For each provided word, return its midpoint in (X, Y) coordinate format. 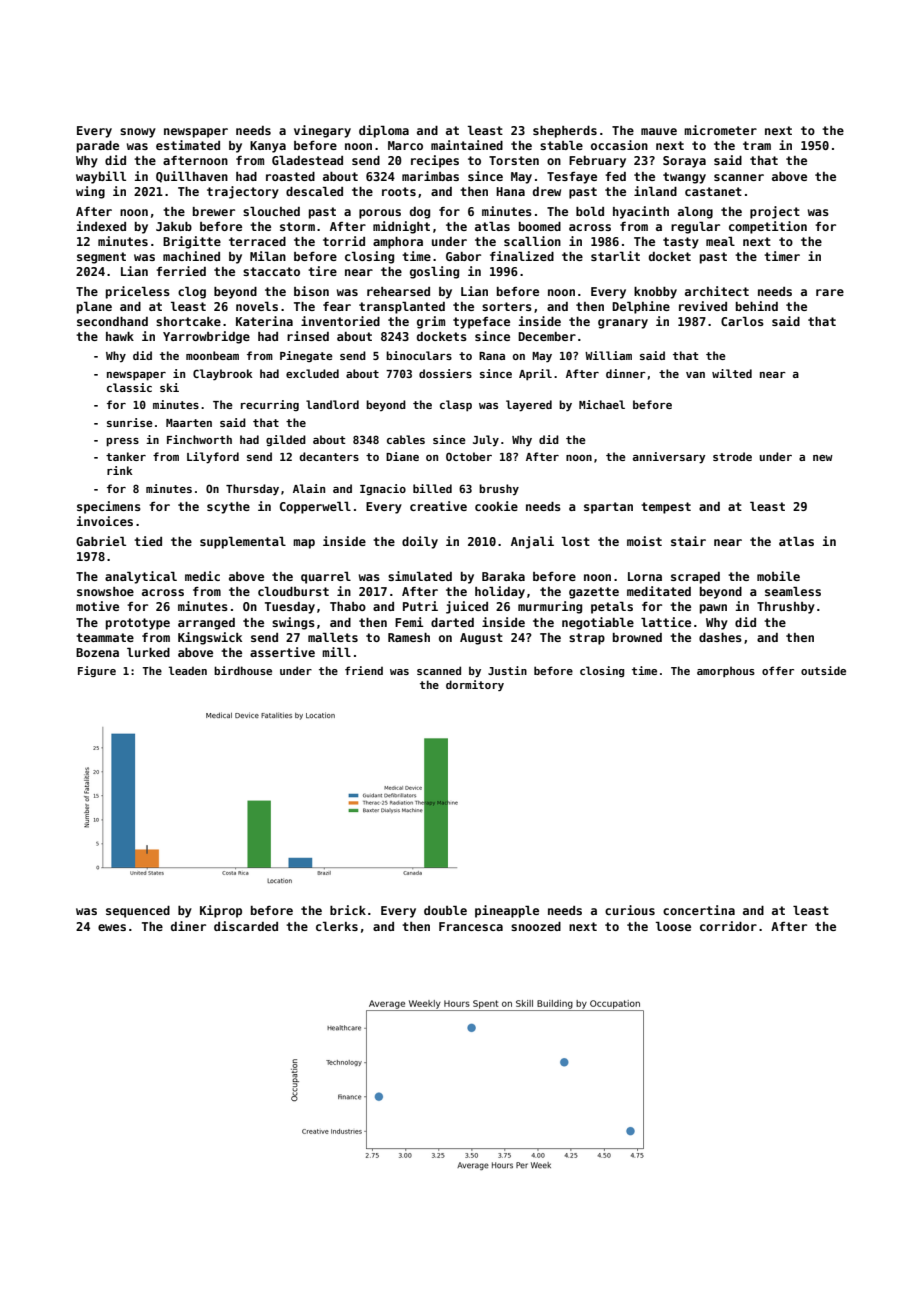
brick (348, 910)
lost (576, 541)
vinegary (322, 131)
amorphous (726, 672)
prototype (138, 624)
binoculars (419, 355)
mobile (778, 576)
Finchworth (199, 439)
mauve (659, 131)
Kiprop (221, 911)
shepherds (565, 132)
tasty (681, 243)
